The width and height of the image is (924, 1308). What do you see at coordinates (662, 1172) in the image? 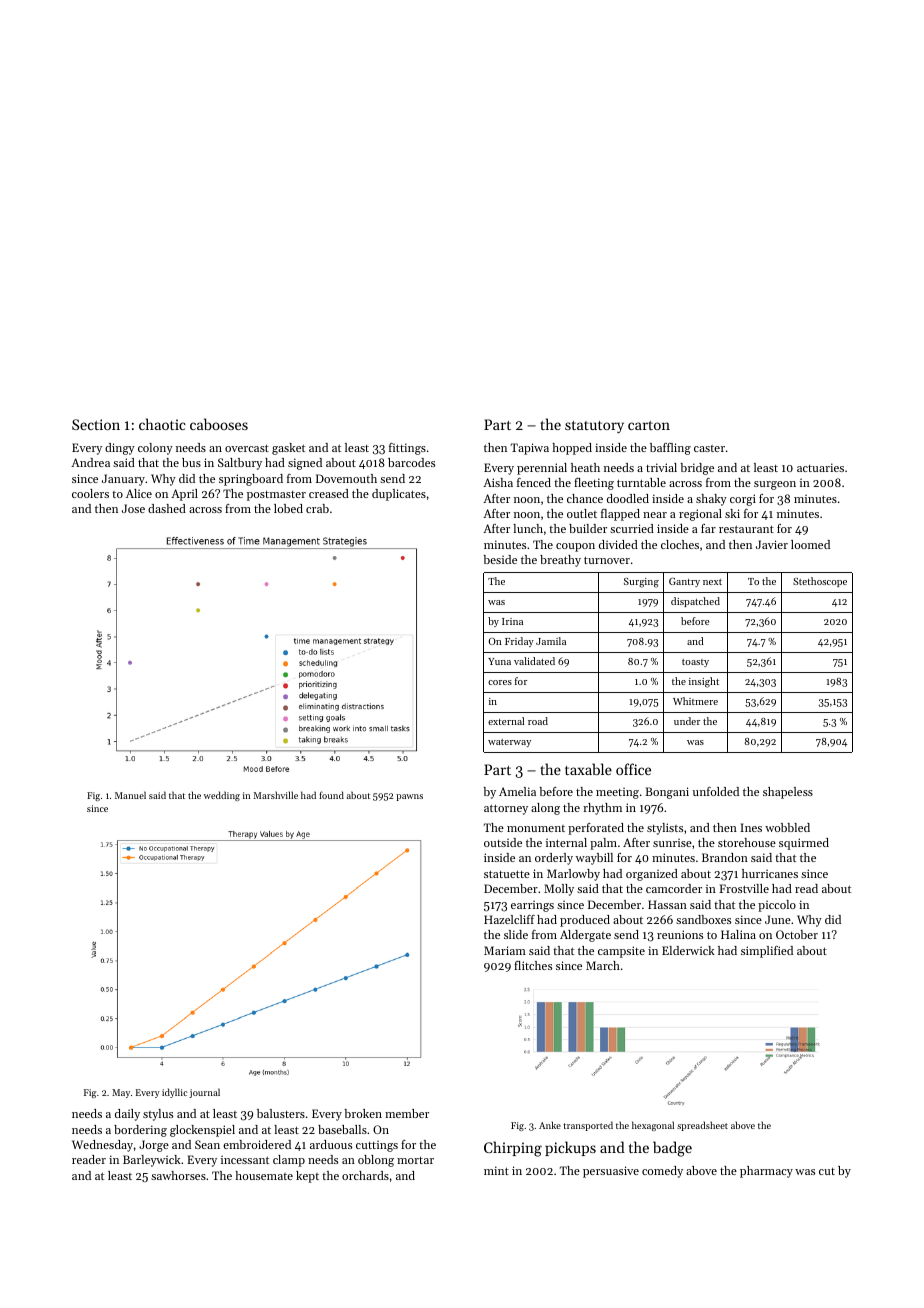
I see `comedy` at bounding box center [662, 1172].
